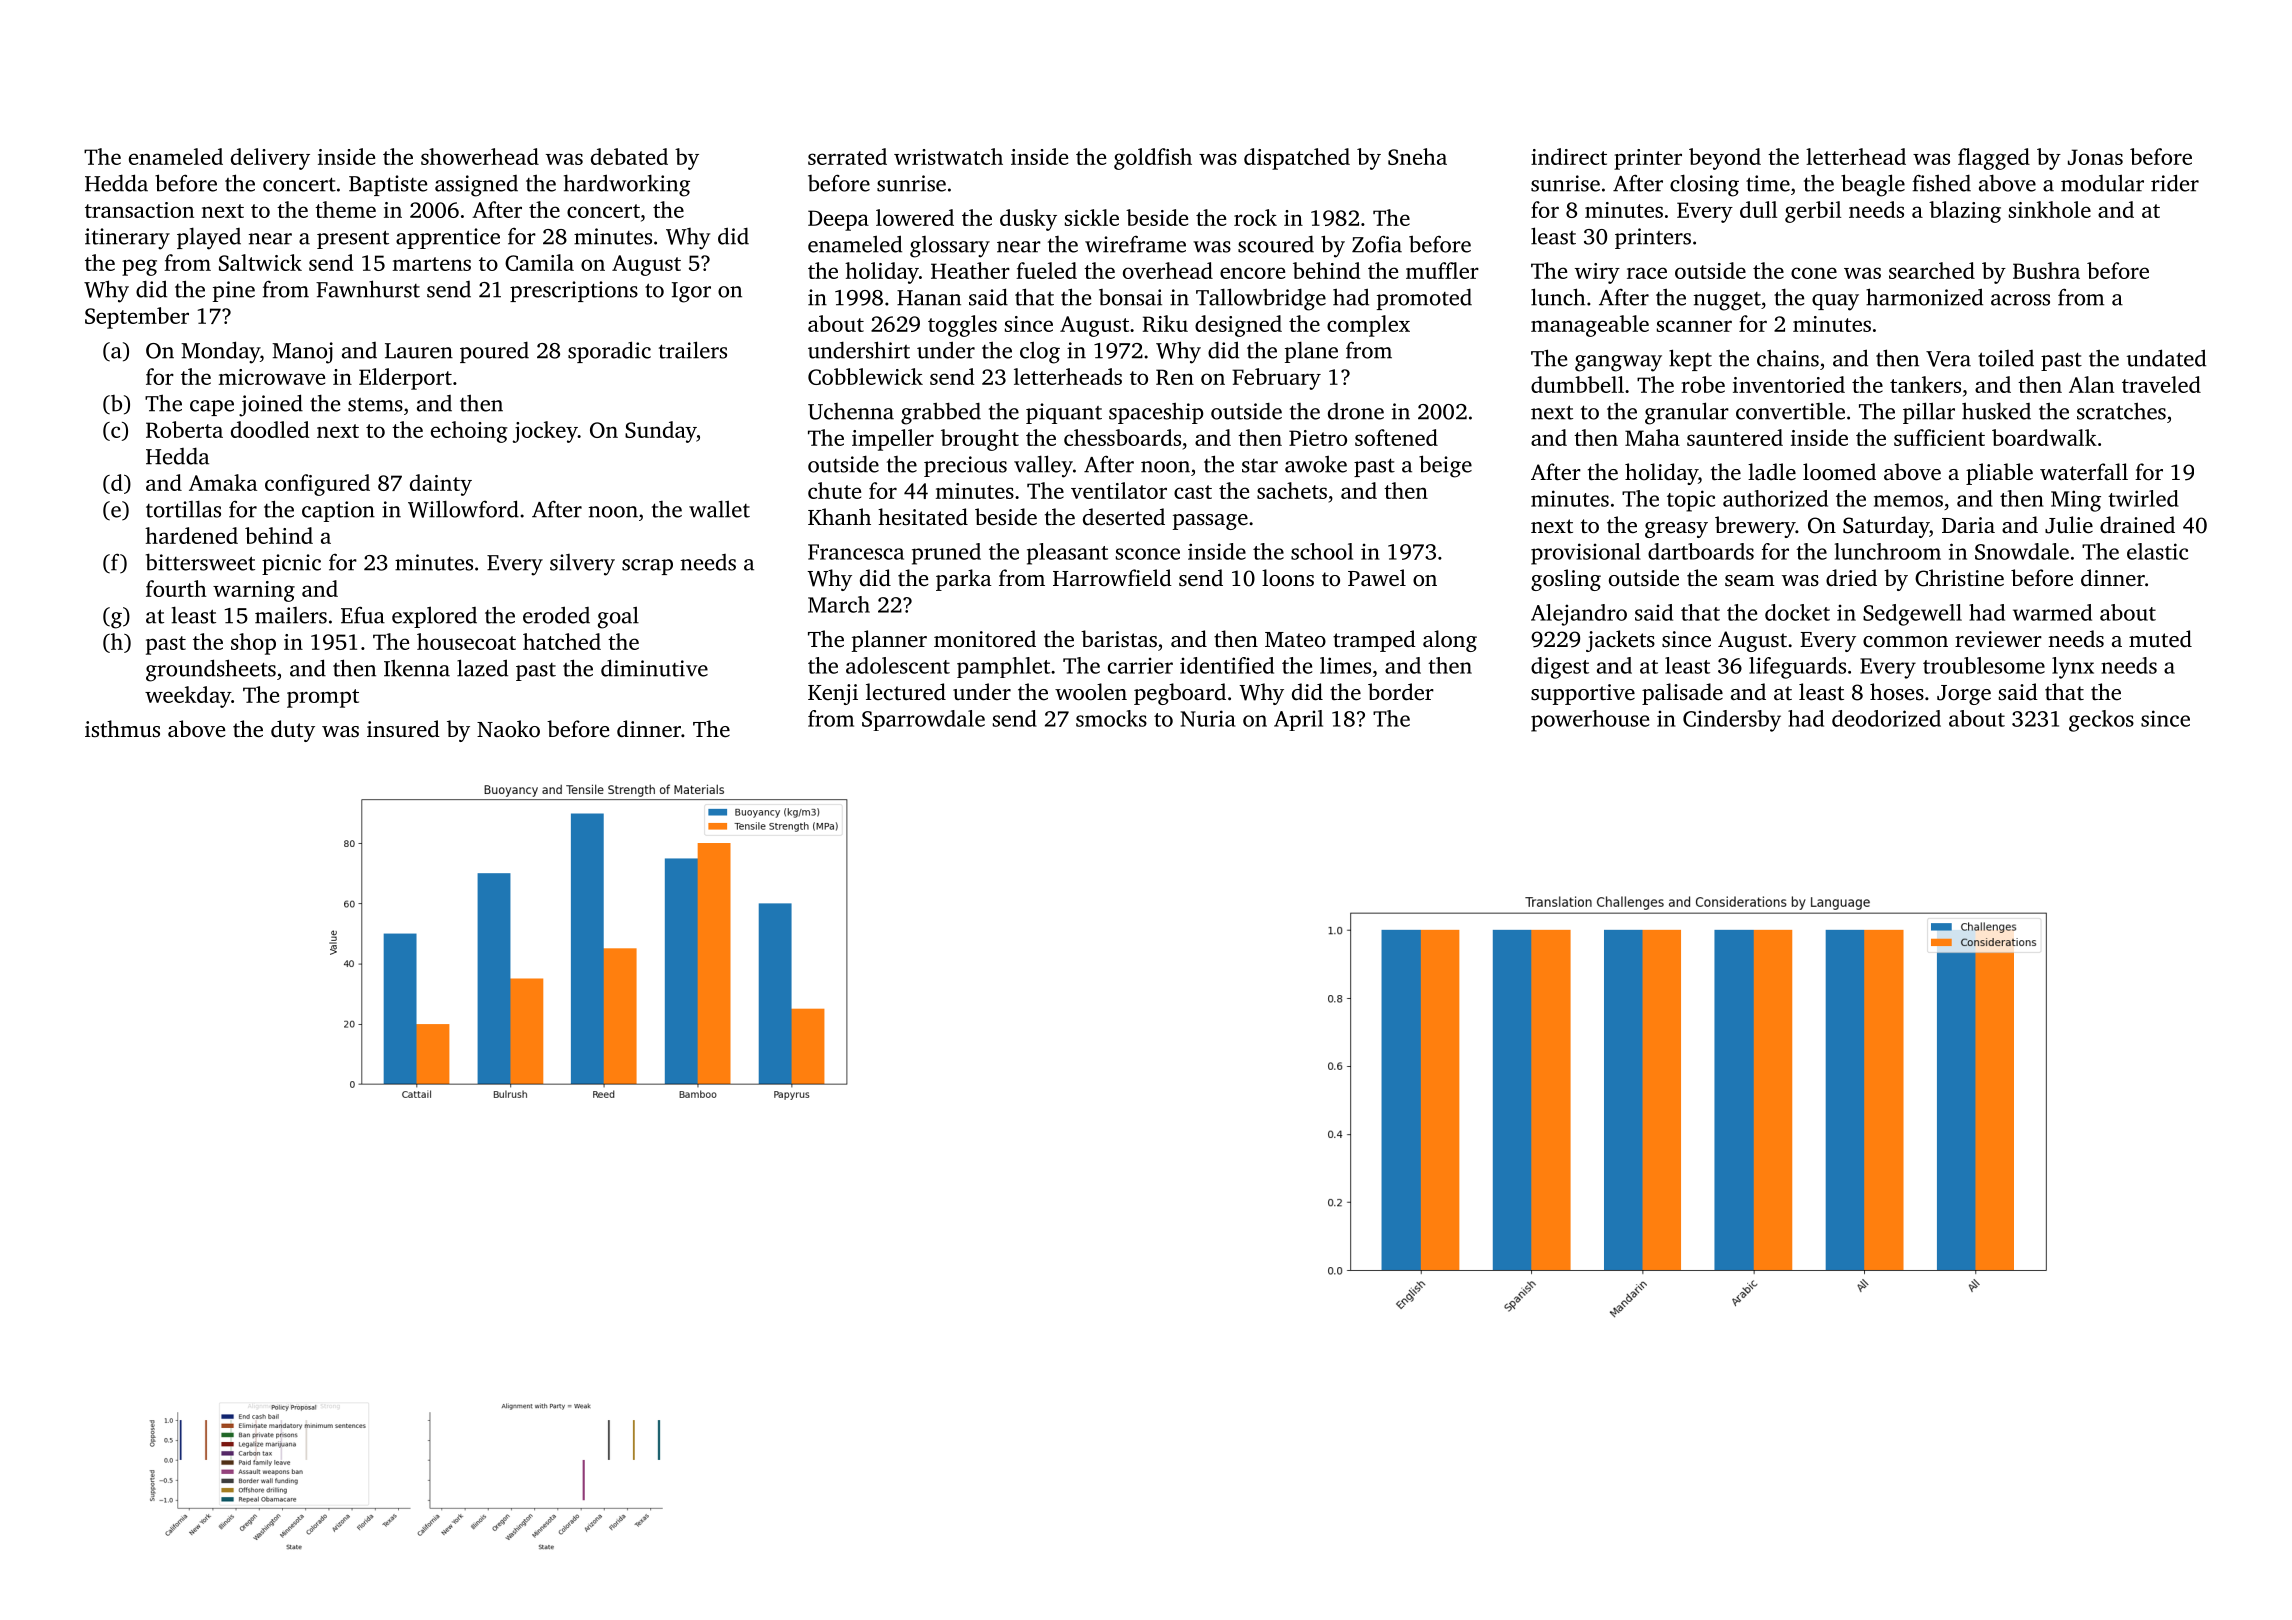 Image resolution: width=2292 pixels, height=1620 pixels. Describe the element at coordinates (1377, 244) in the image. I see `Zofia` at that location.
